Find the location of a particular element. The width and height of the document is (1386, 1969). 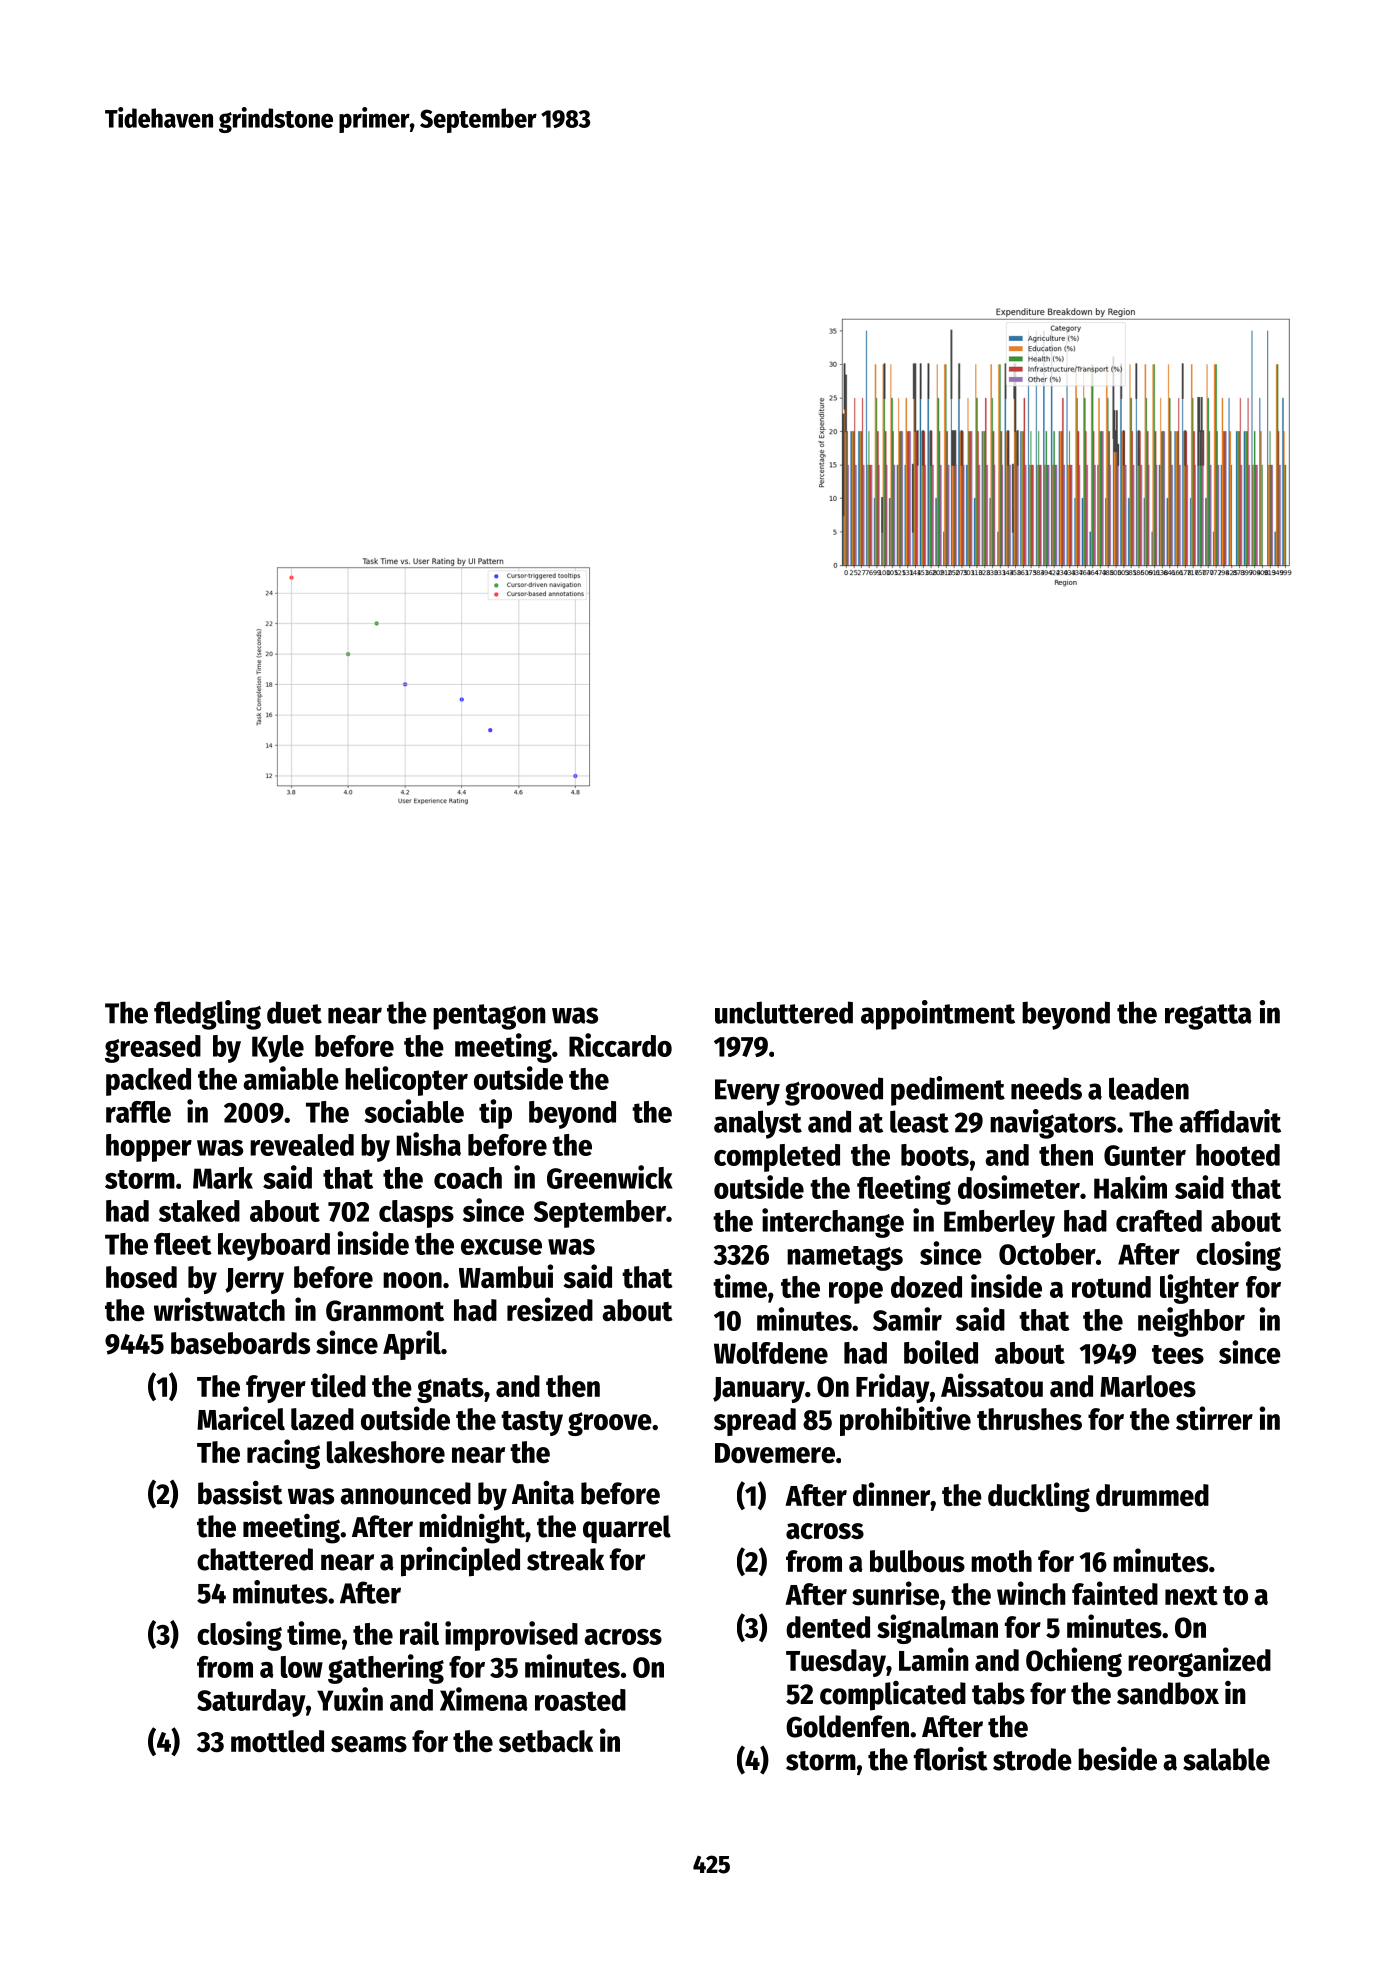

Marloes is located at coordinates (1148, 1386).
